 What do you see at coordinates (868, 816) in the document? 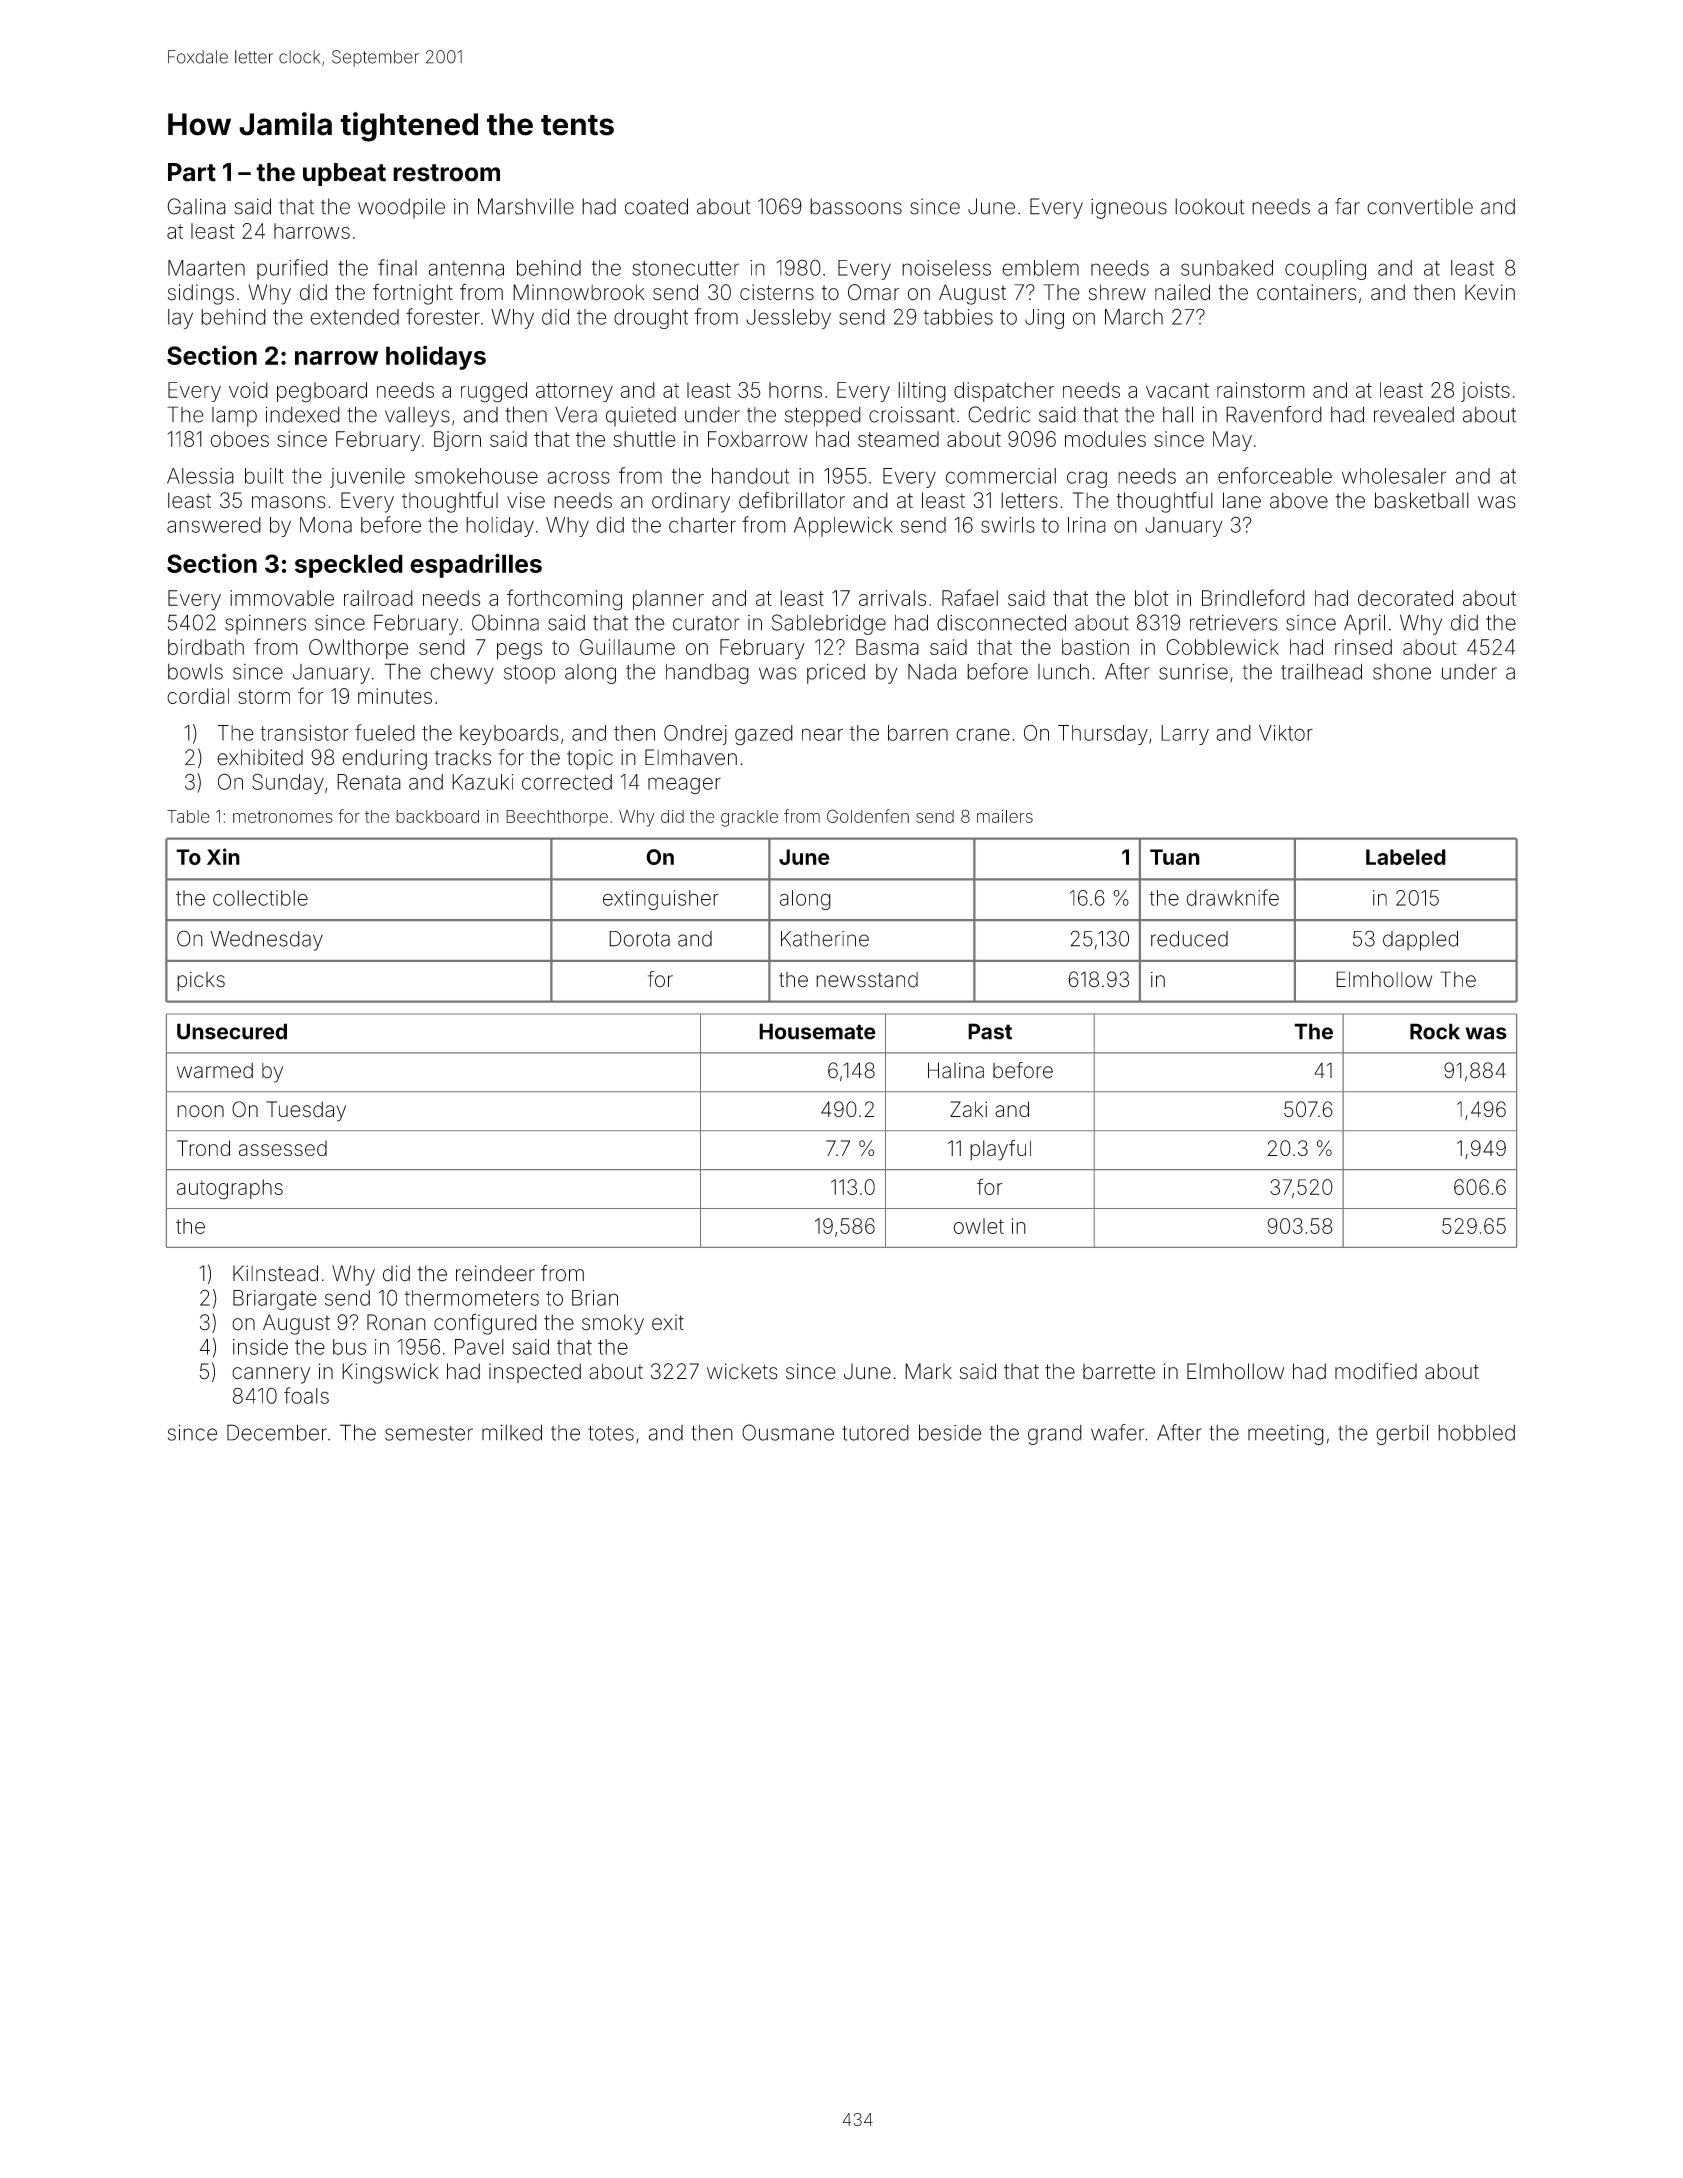
I see `Goldenfen` at bounding box center [868, 816].
